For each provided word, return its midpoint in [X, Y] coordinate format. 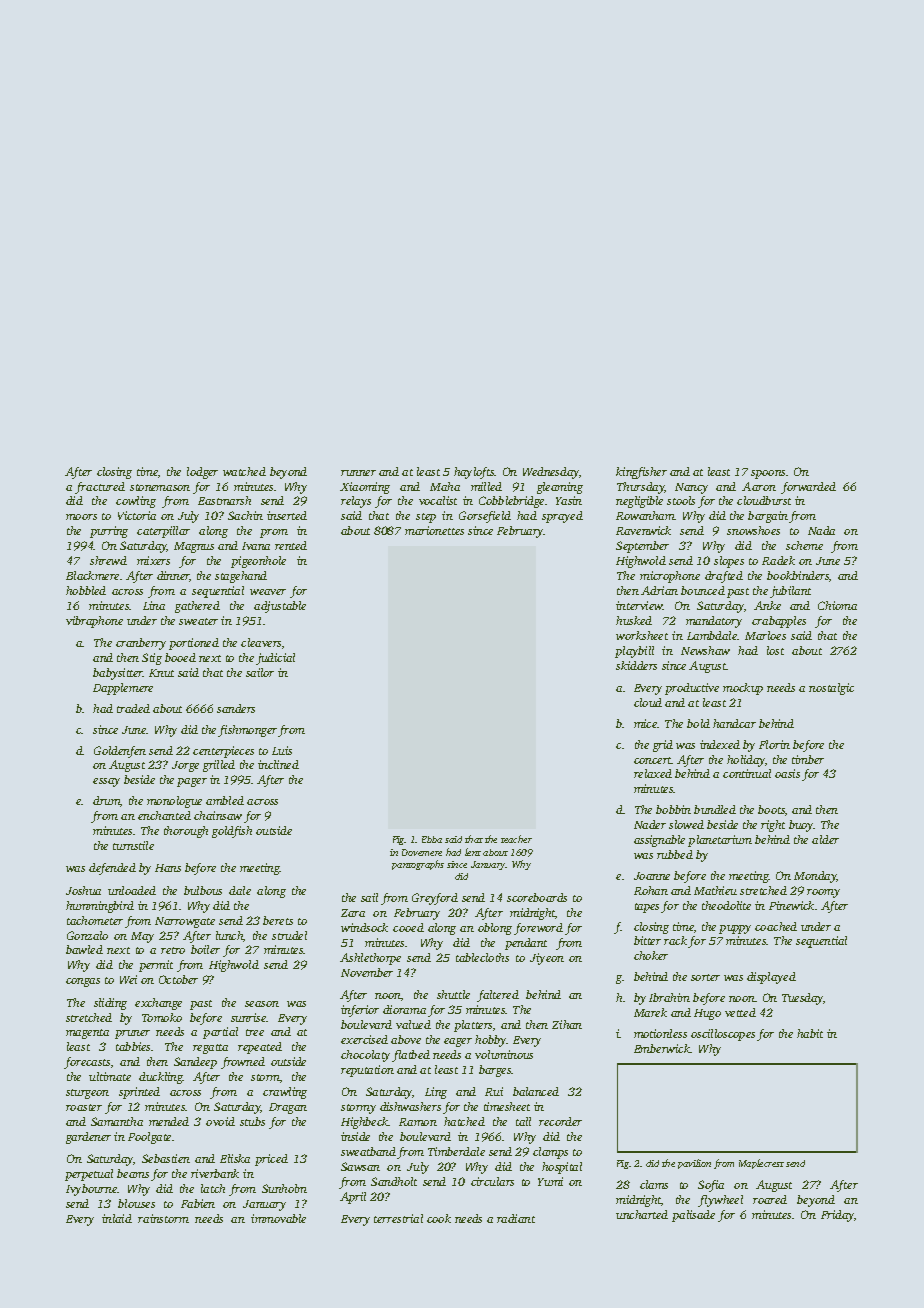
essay [106, 782]
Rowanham [645, 515]
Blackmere [92, 575]
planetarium [720, 841]
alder [825, 839]
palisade [693, 1216]
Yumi [550, 1181]
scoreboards [537, 897]
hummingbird [100, 907]
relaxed [653, 773]
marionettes [434, 530]
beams [133, 1173]
